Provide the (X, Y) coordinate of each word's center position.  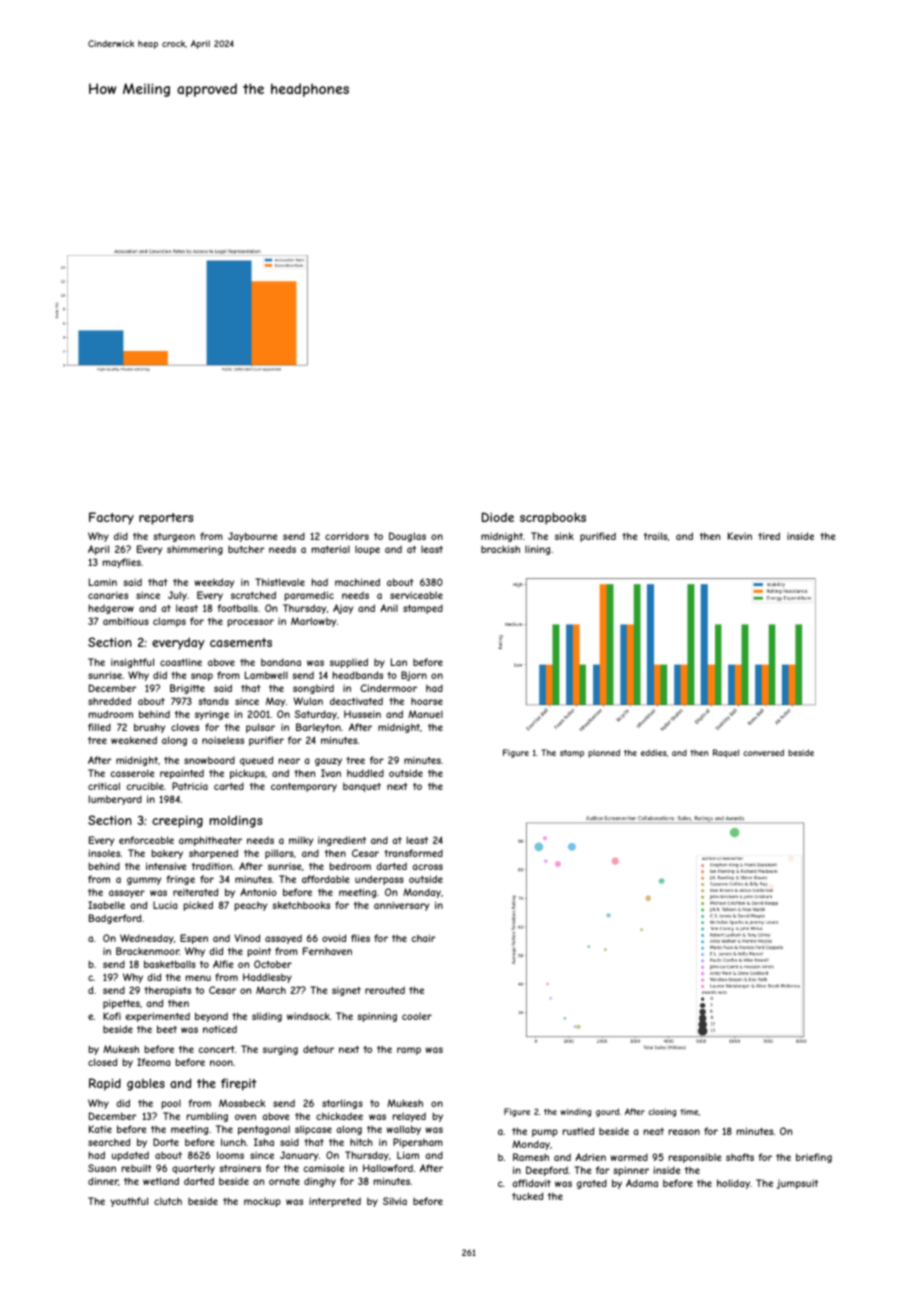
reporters (166, 519)
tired (769, 536)
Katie (100, 1129)
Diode (498, 517)
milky (301, 841)
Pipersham (418, 1143)
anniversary (401, 906)
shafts (740, 1157)
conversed (763, 752)
